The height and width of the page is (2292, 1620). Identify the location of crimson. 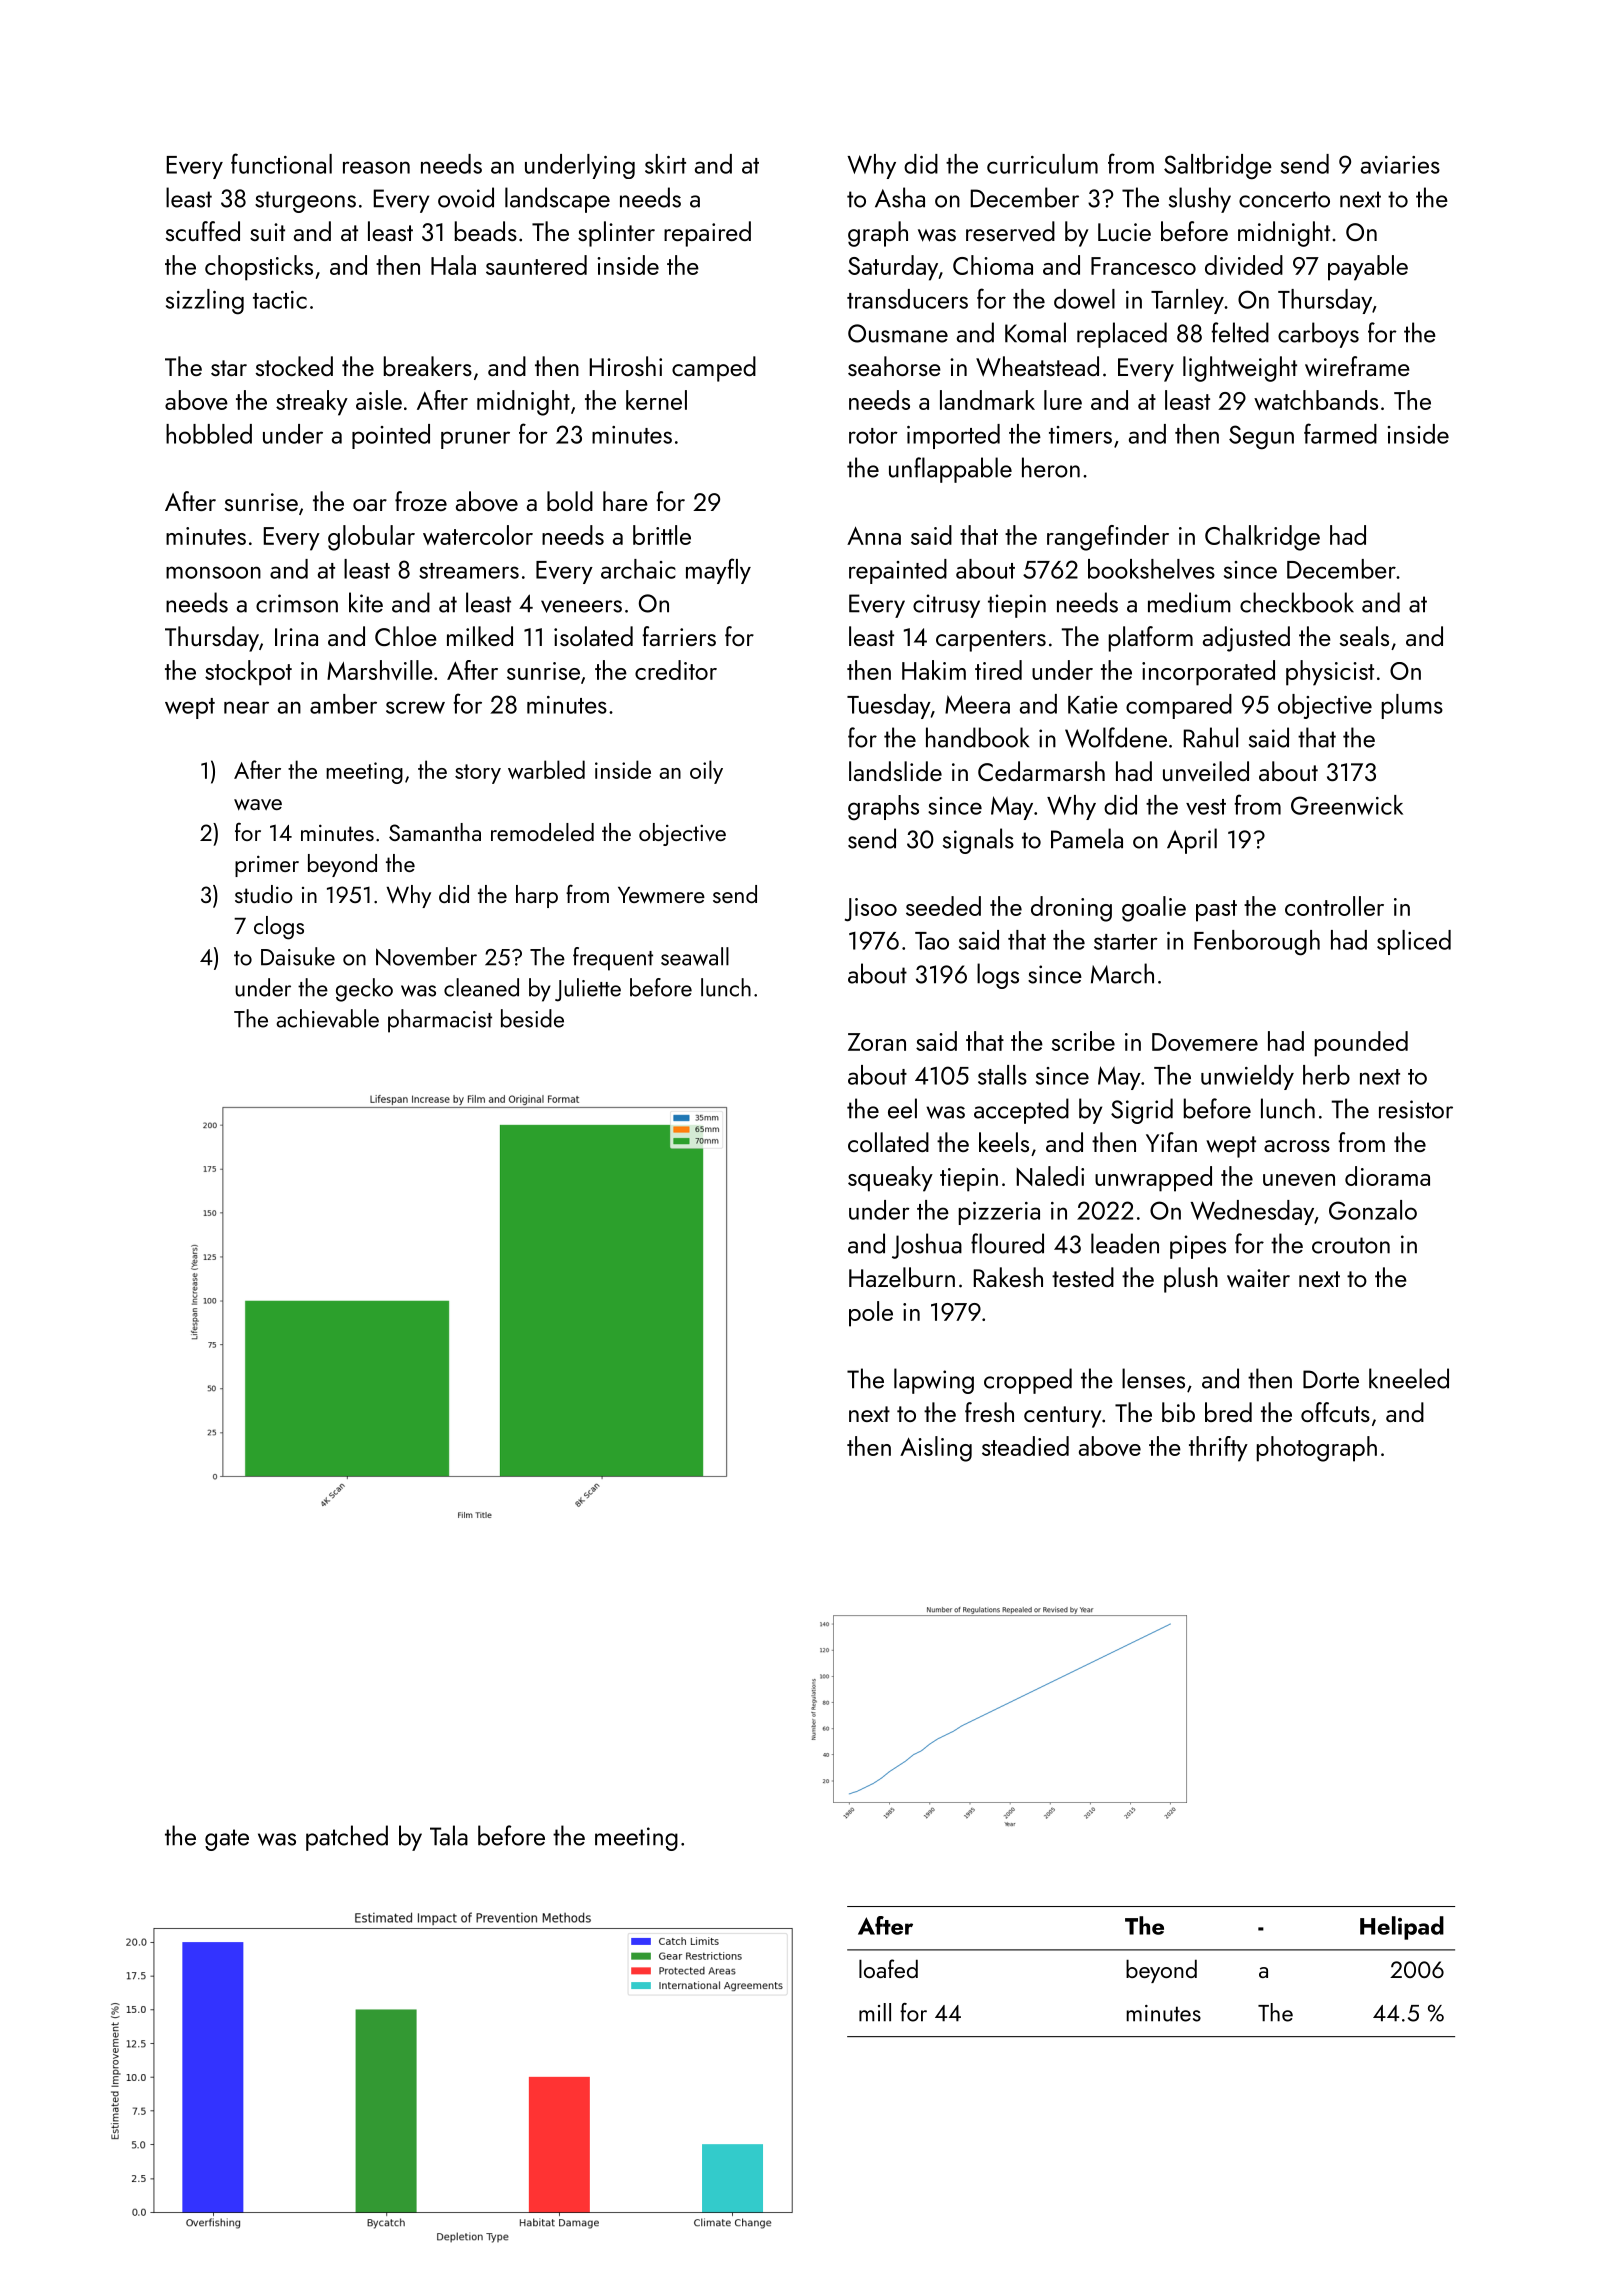
(297, 603).
